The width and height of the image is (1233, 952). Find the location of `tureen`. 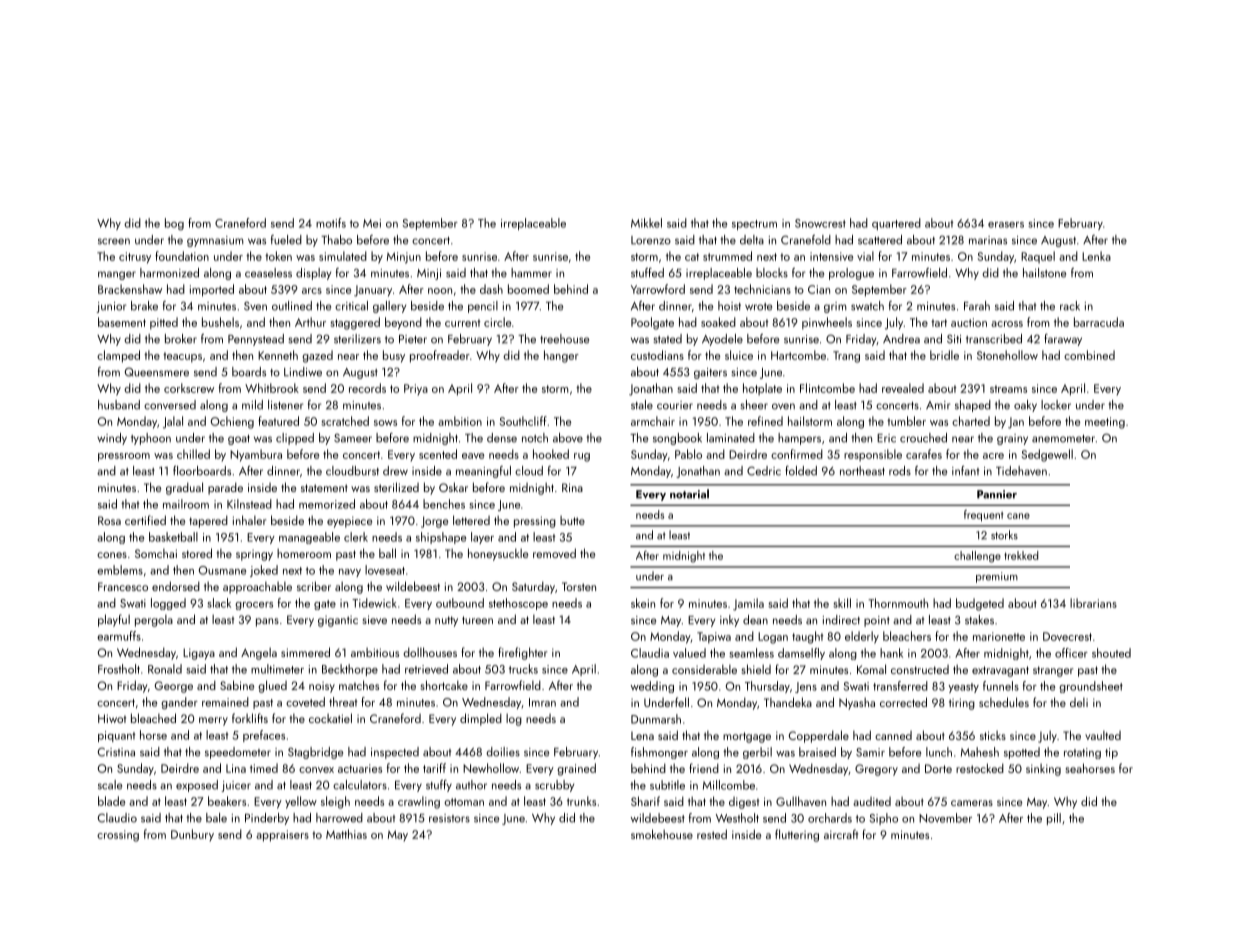

tureen is located at coordinates (477, 620).
